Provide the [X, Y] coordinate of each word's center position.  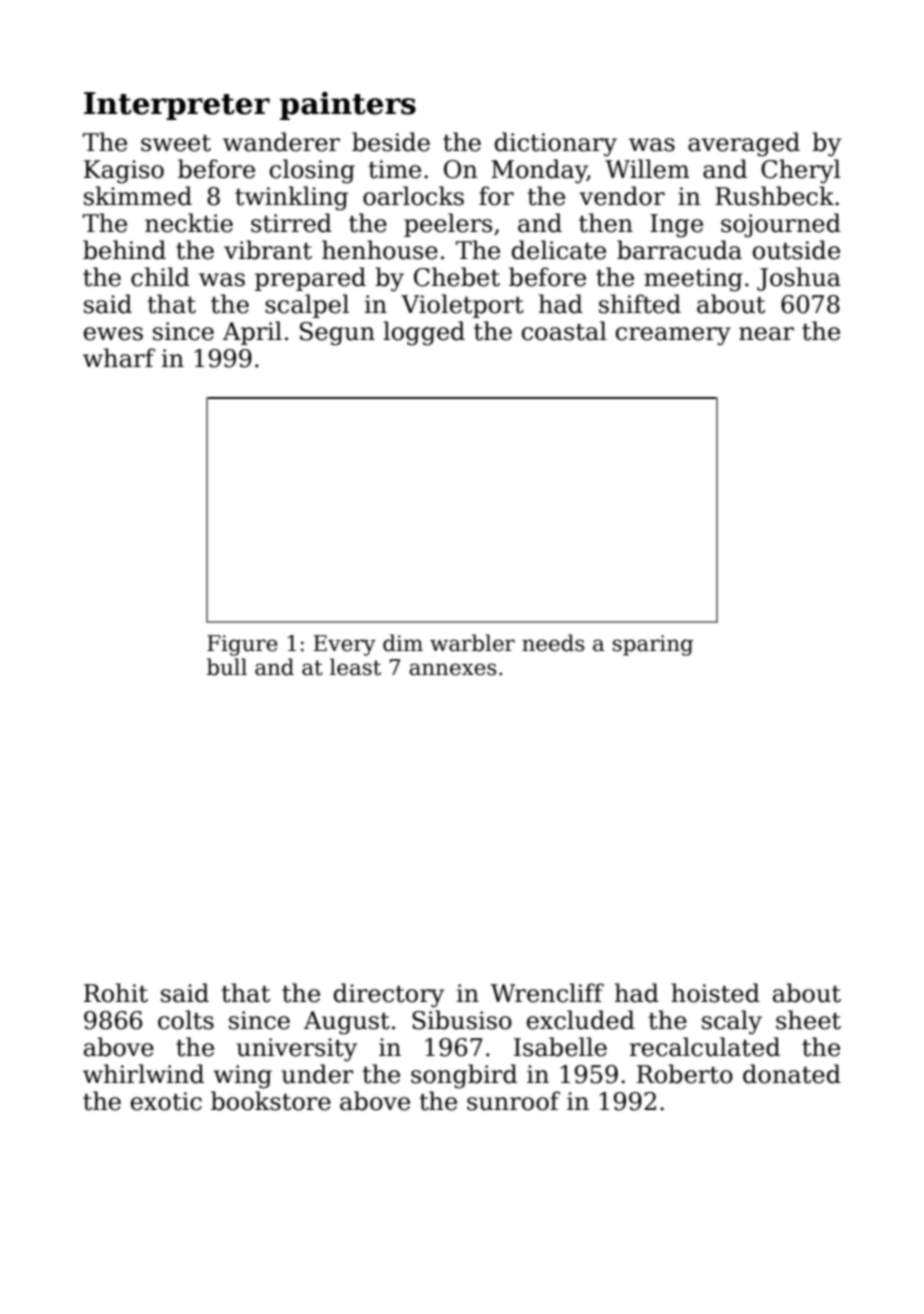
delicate [559, 250]
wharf [119, 358]
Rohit [116, 993]
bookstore [271, 1101]
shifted [640, 304]
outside [796, 250]
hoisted [715, 993]
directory [389, 995]
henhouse [380, 250]
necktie [189, 223]
